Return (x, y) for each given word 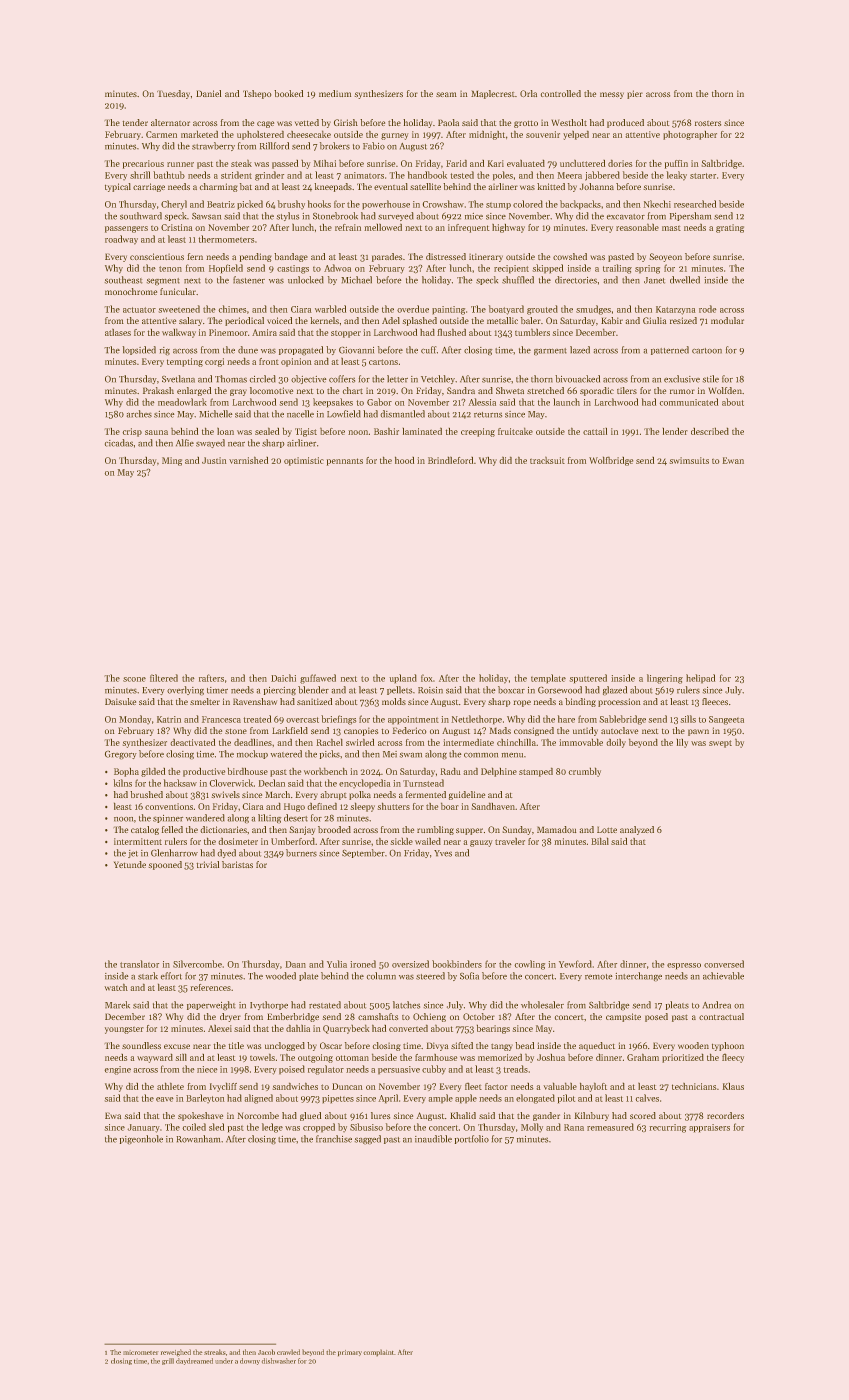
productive (204, 772)
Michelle (216, 414)
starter (703, 176)
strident (236, 175)
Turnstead (423, 783)
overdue (413, 309)
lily (682, 743)
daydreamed (194, 1361)
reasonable (637, 227)
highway (508, 228)
